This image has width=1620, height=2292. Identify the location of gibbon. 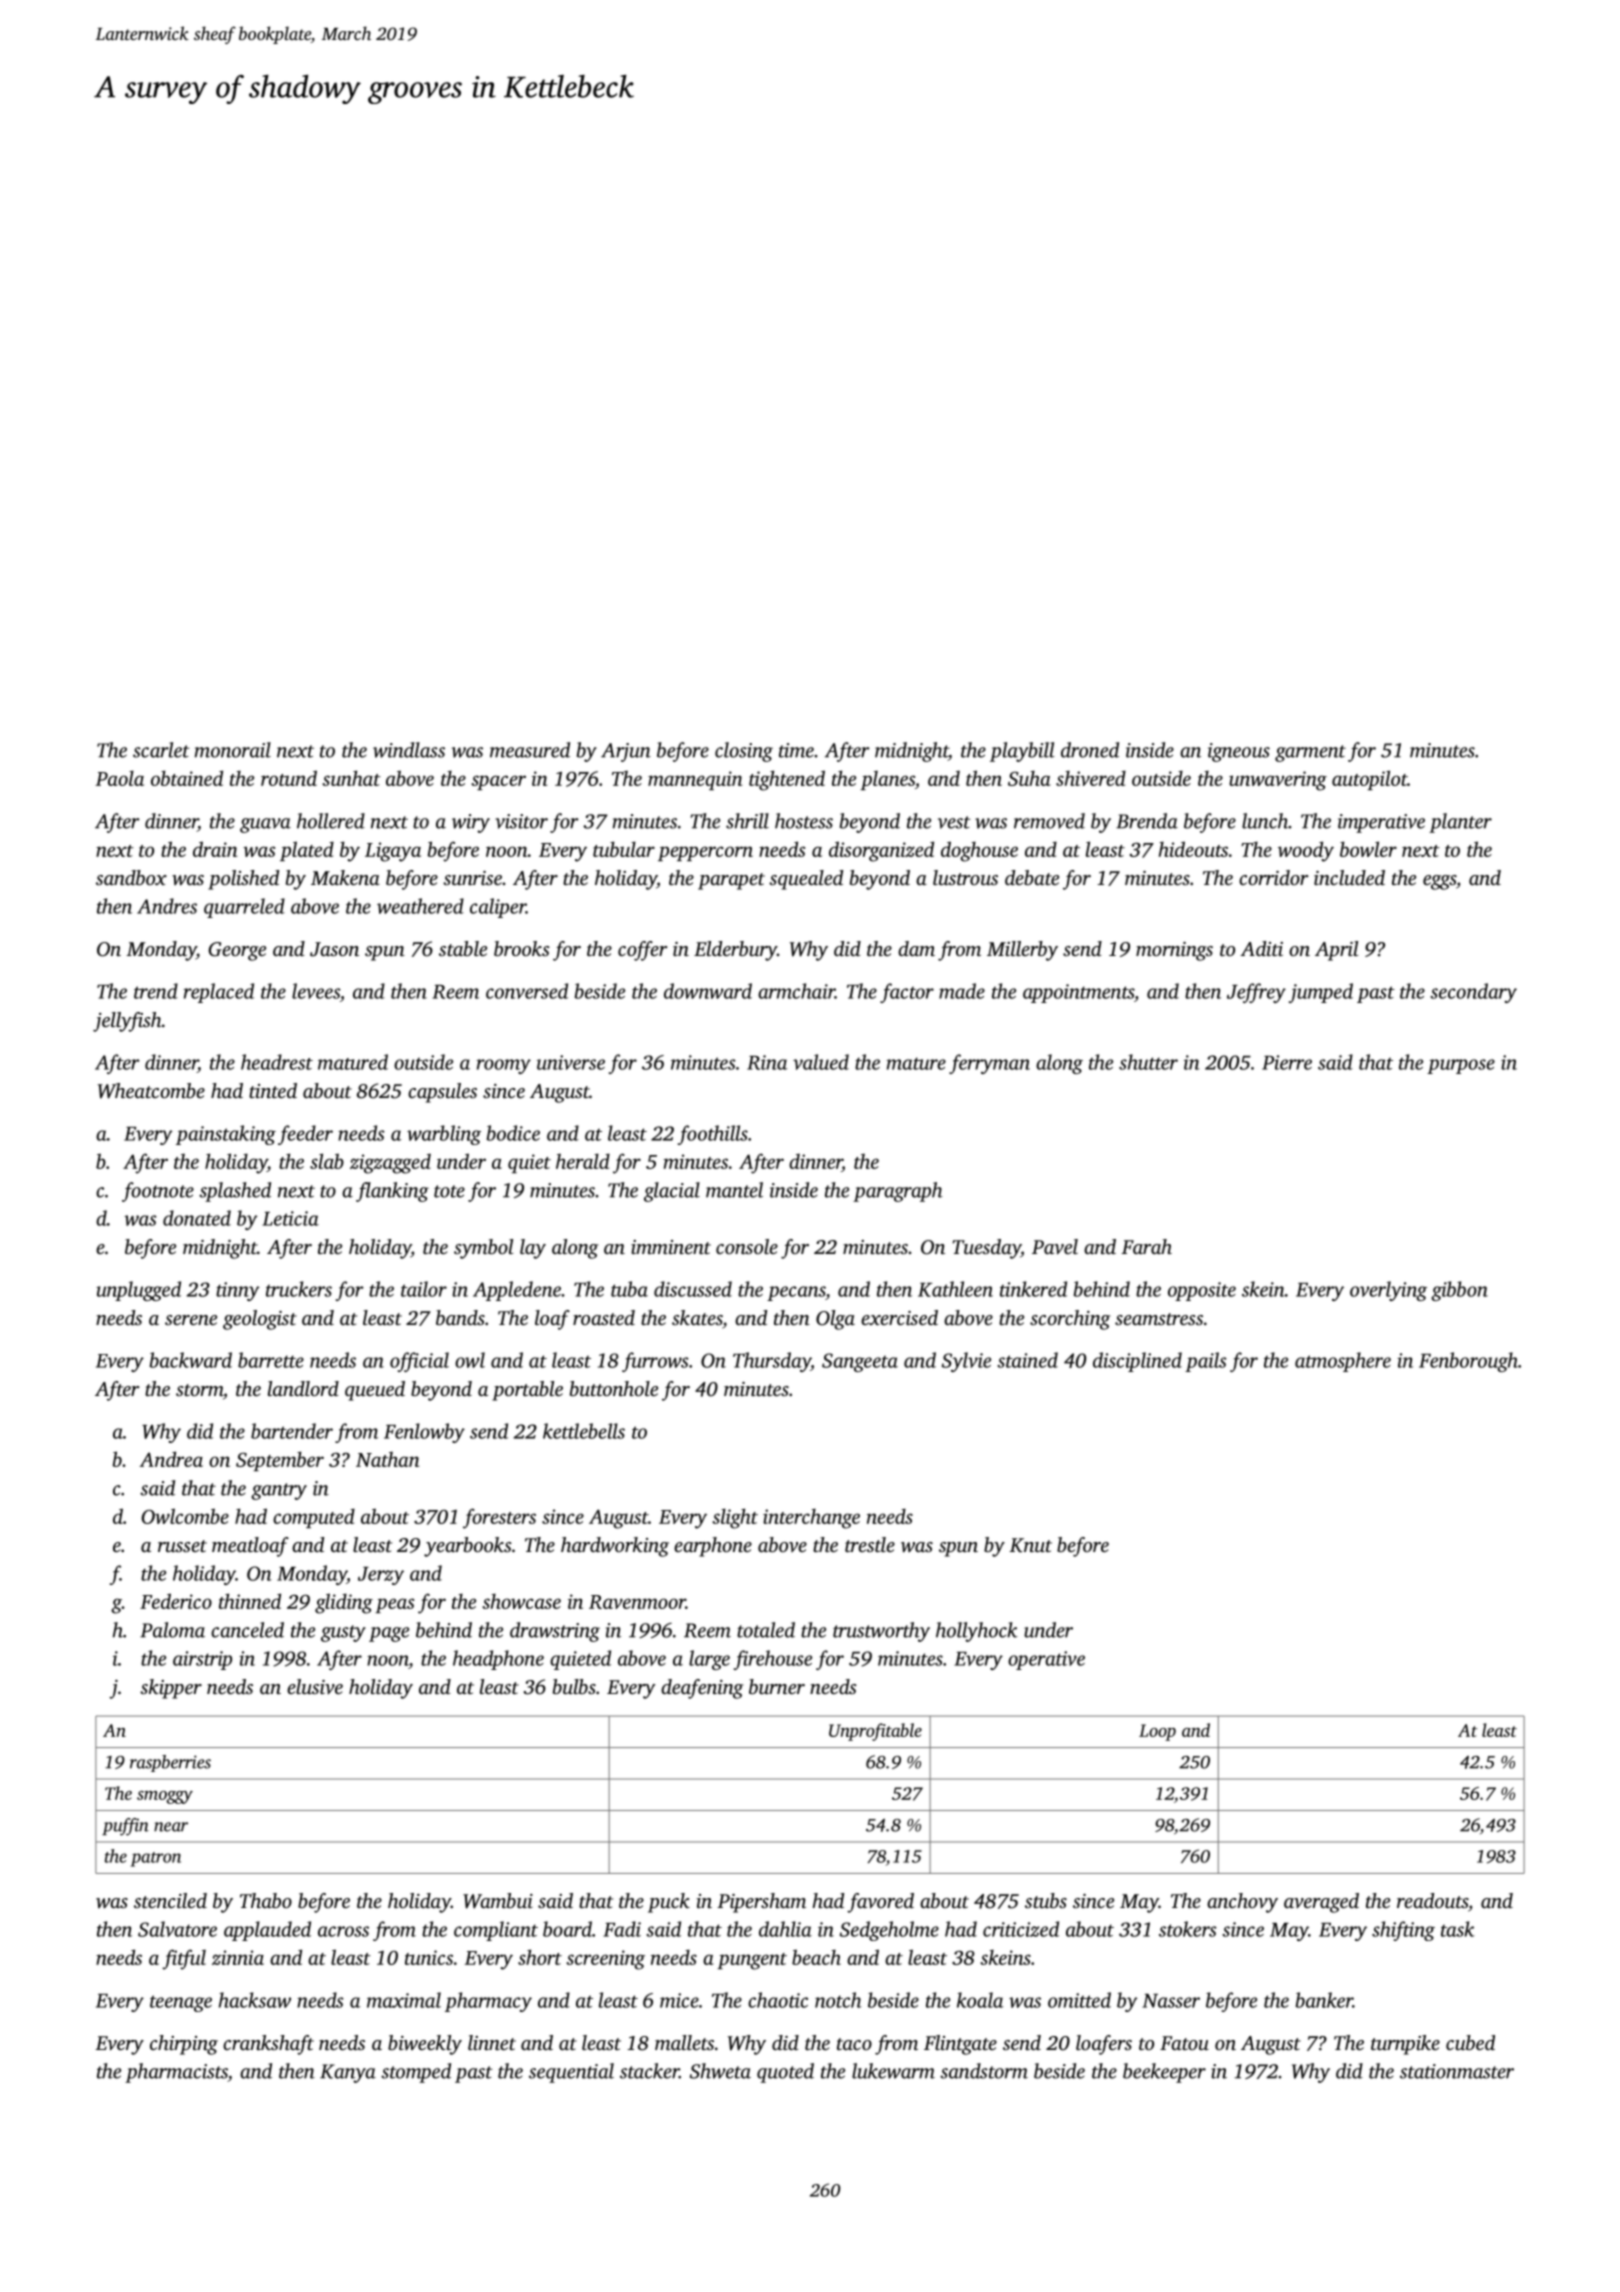
(1459, 1291).
